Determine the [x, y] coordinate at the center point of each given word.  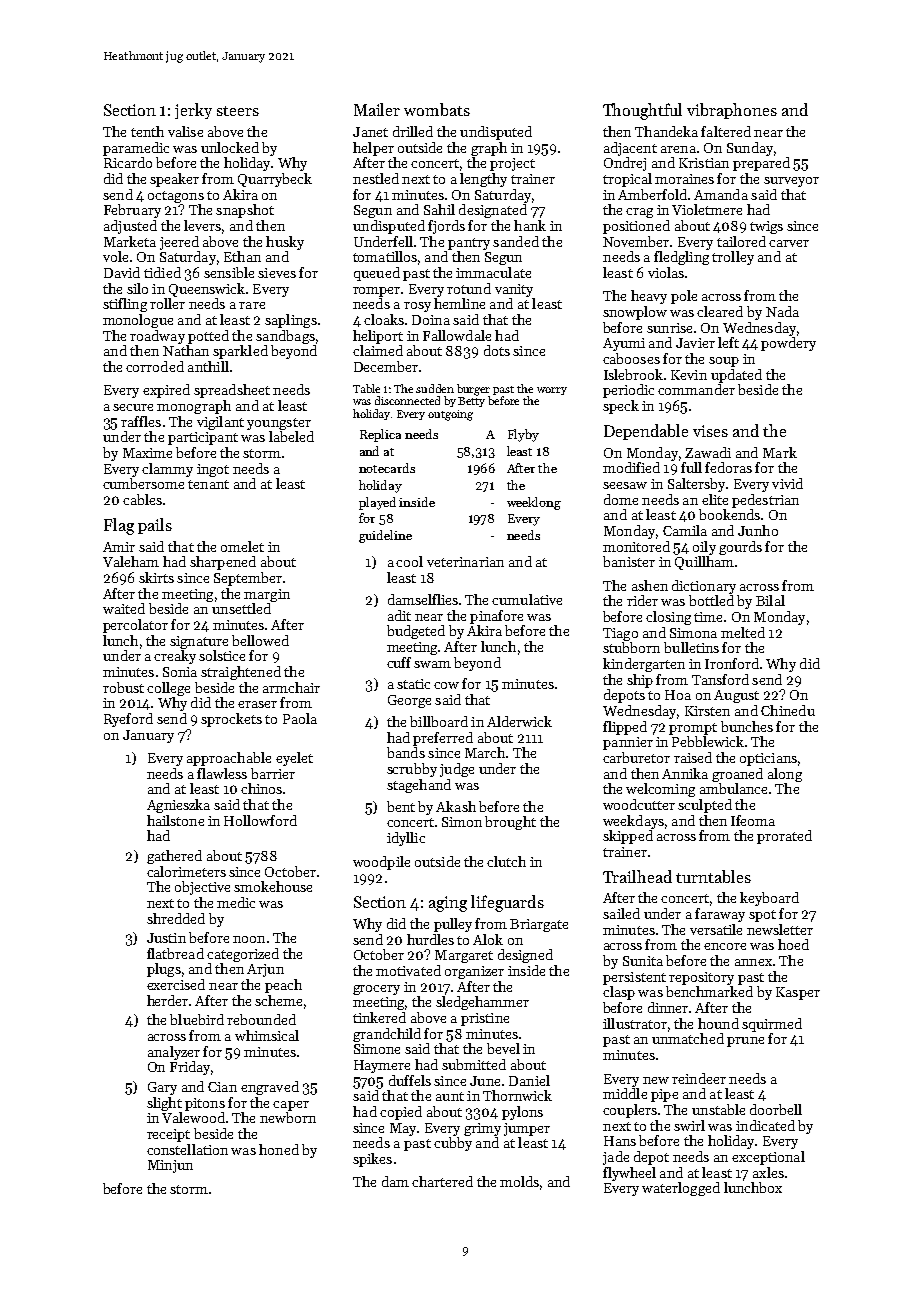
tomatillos [385, 256]
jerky [193, 111]
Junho [758, 530]
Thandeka [666, 131]
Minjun [170, 1166]
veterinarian [465, 562]
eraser [257, 704]
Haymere [382, 1066]
